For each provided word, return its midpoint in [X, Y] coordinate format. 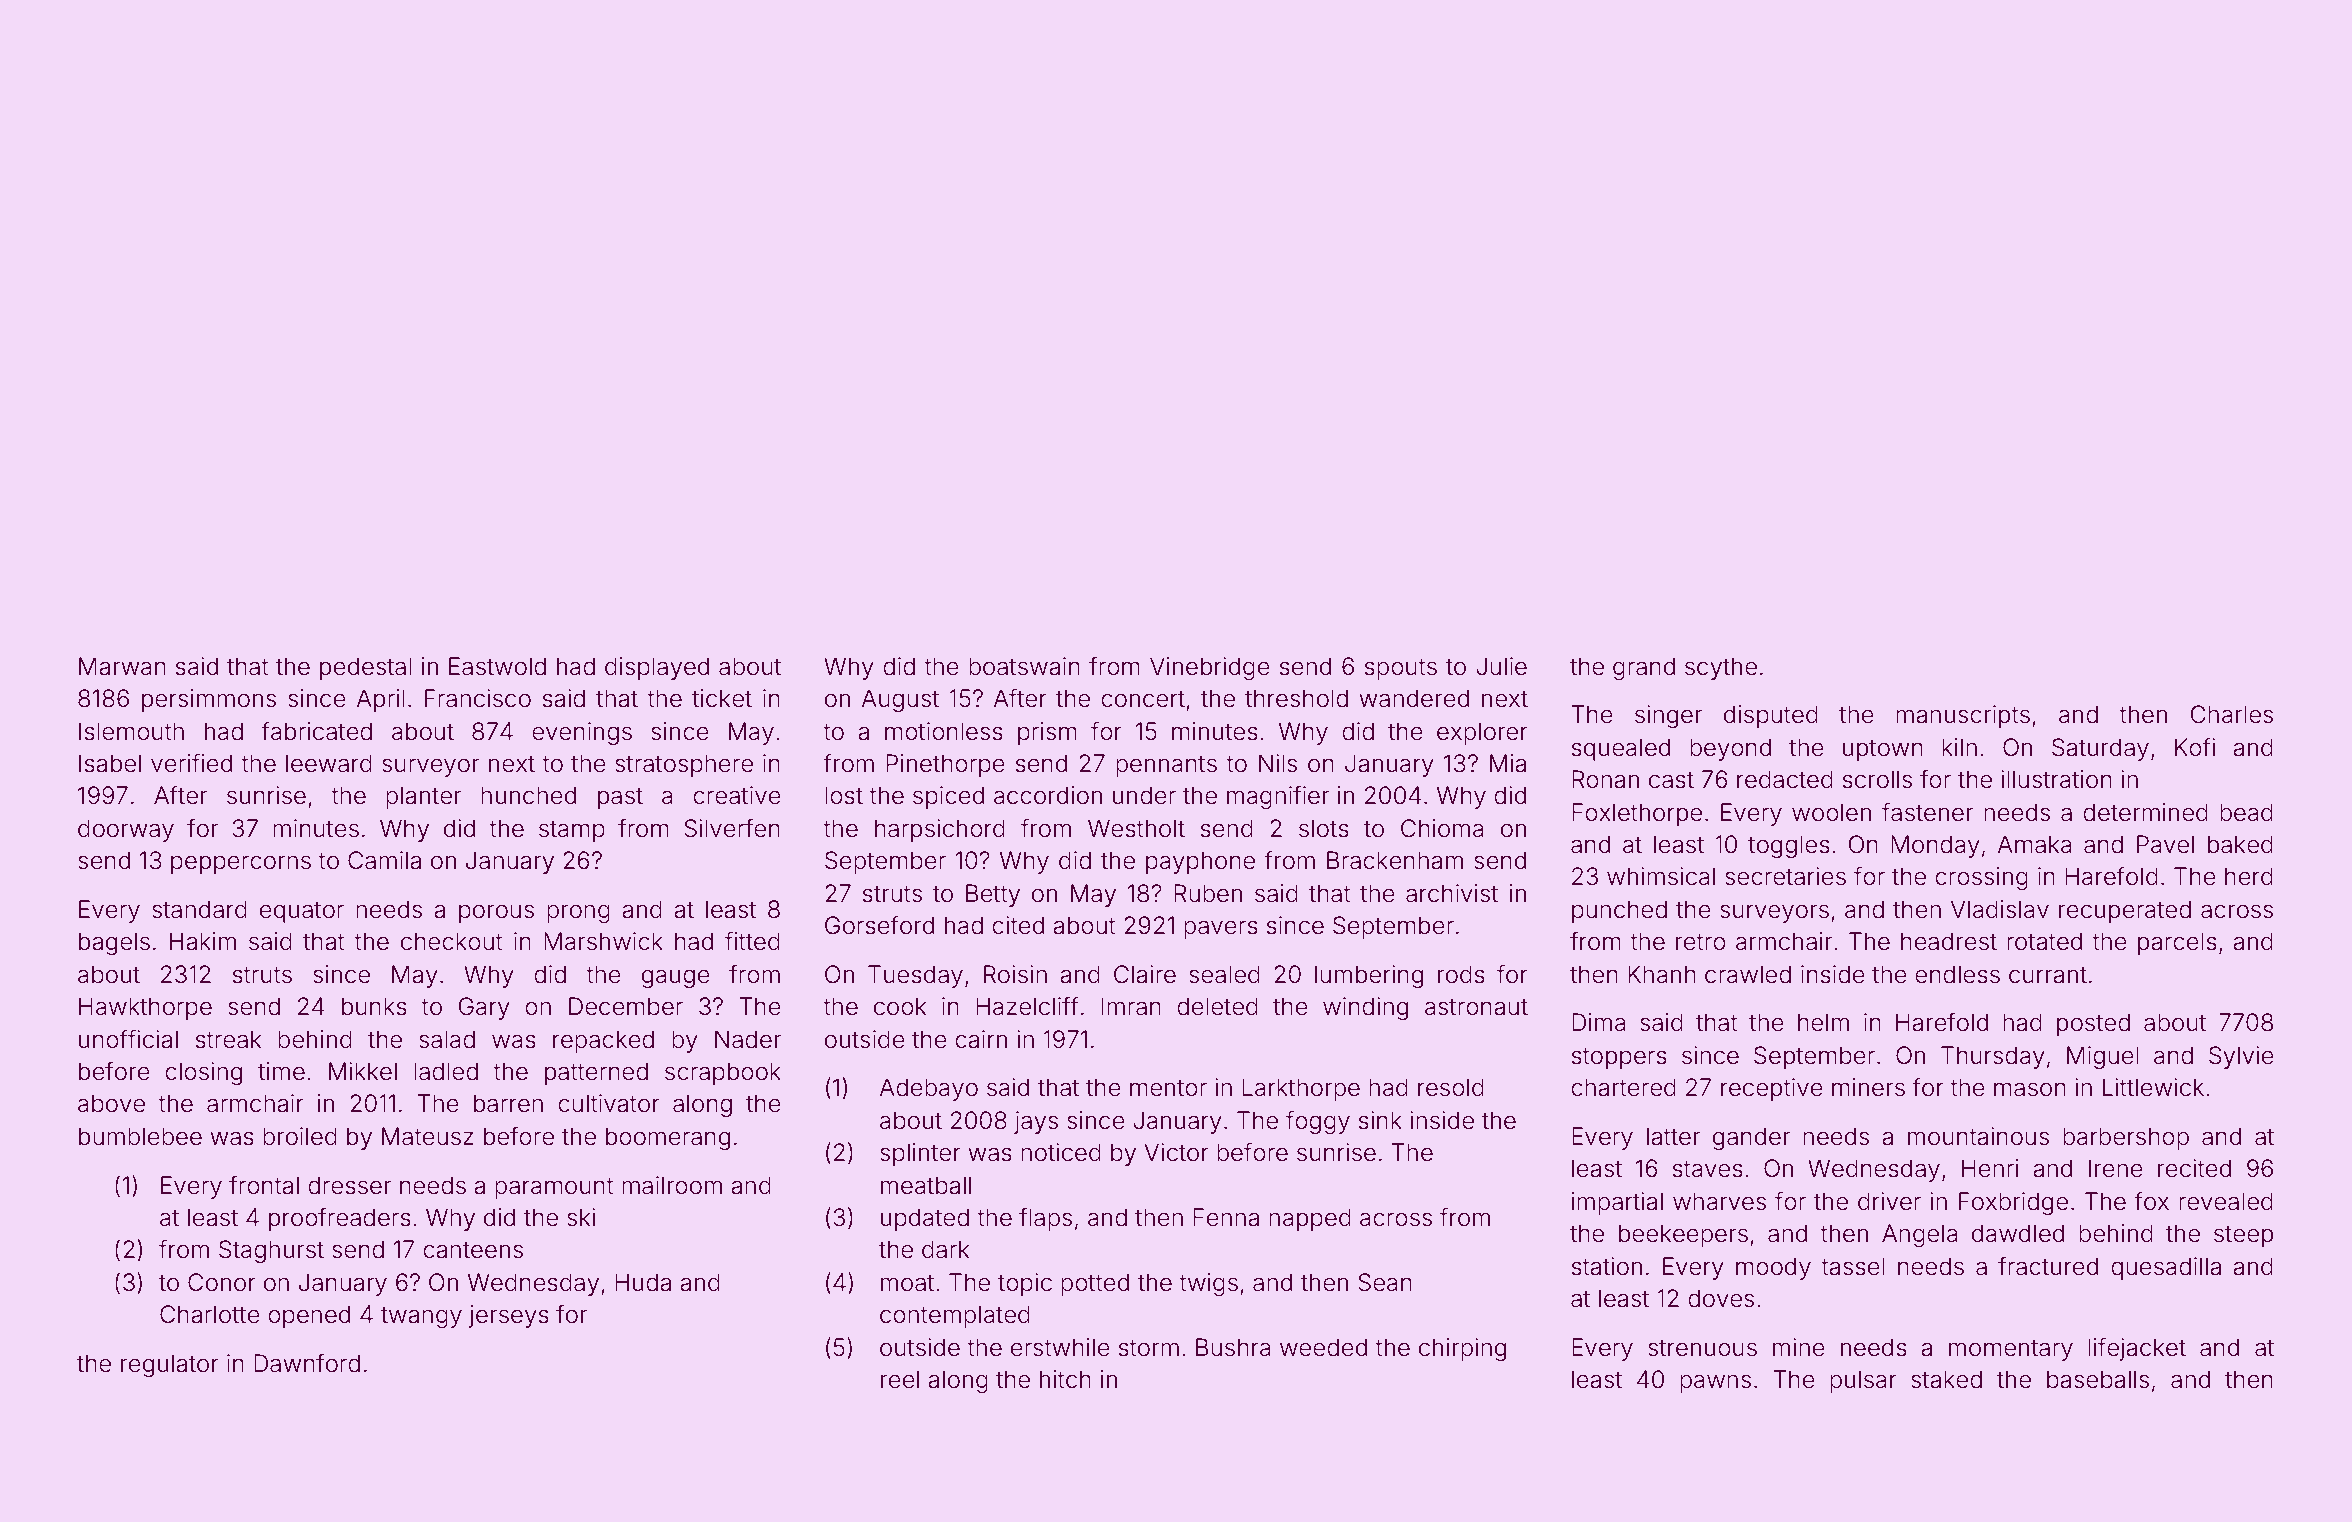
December [626, 1006]
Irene [2116, 1168]
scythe [1721, 668]
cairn [981, 1039]
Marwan [122, 666]
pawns [1715, 1383]
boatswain [1024, 666]
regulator [170, 1365]
